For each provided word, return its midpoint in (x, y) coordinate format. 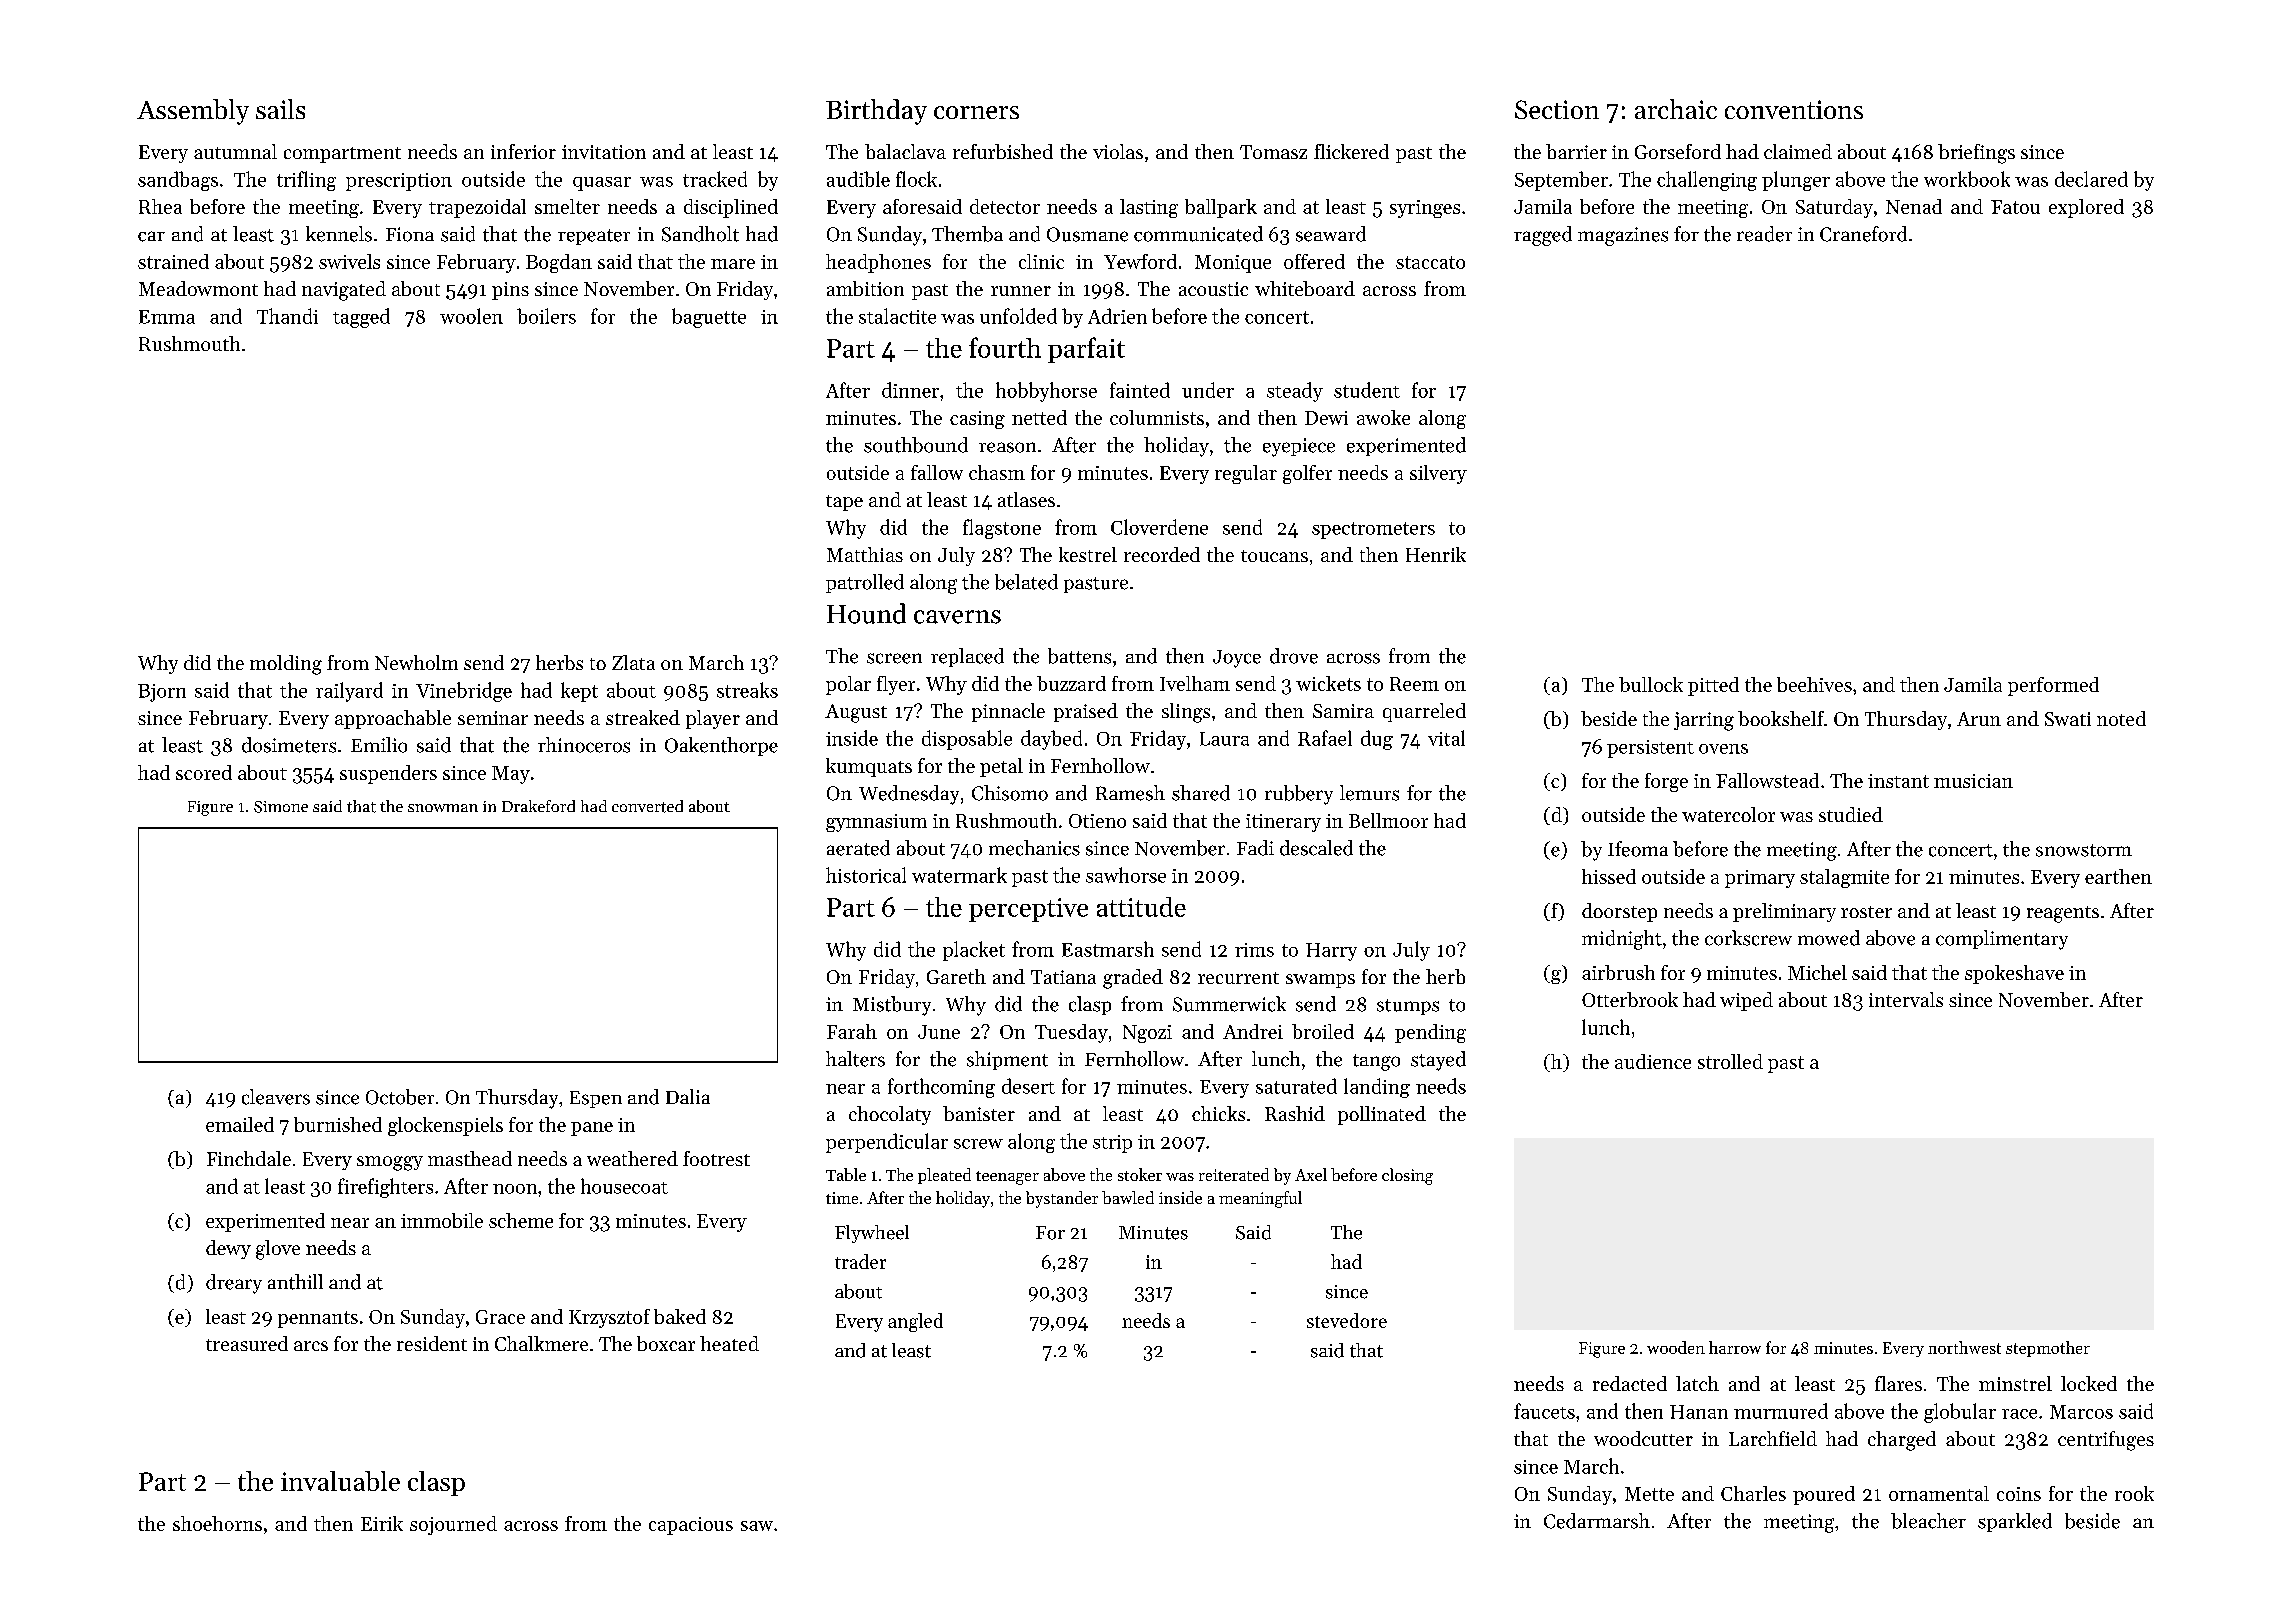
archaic (1676, 109)
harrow (1735, 1347)
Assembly (193, 112)
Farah (852, 1031)
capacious (691, 1526)
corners (976, 112)
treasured (247, 1343)
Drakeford (538, 806)
